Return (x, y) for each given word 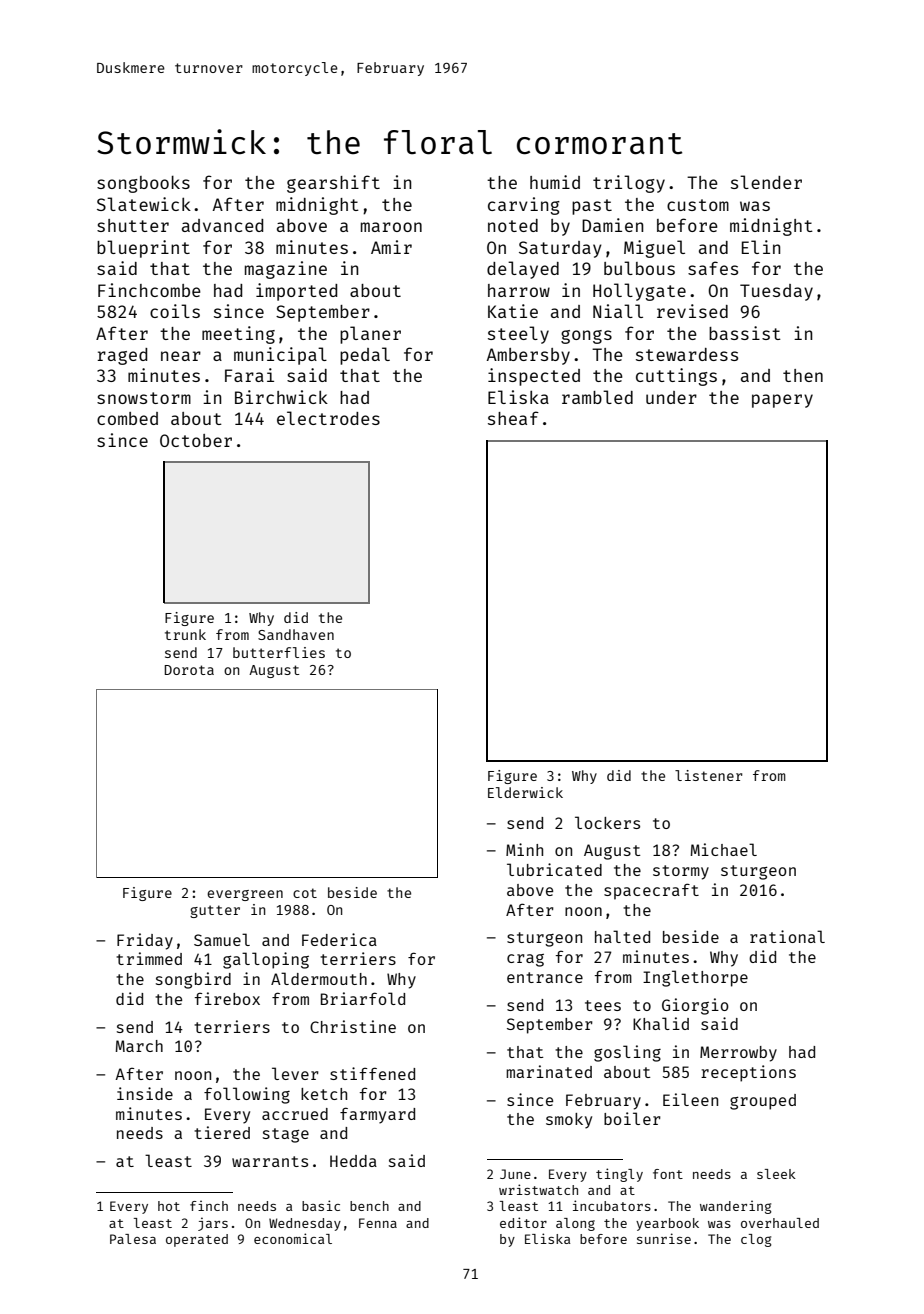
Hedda (353, 1161)
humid (555, 182)
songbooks (143, 184)
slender (766, 182)
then (803, 375)
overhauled (780, 1223)
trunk (185, 634)
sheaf (513, 418)
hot (169, 1206)
